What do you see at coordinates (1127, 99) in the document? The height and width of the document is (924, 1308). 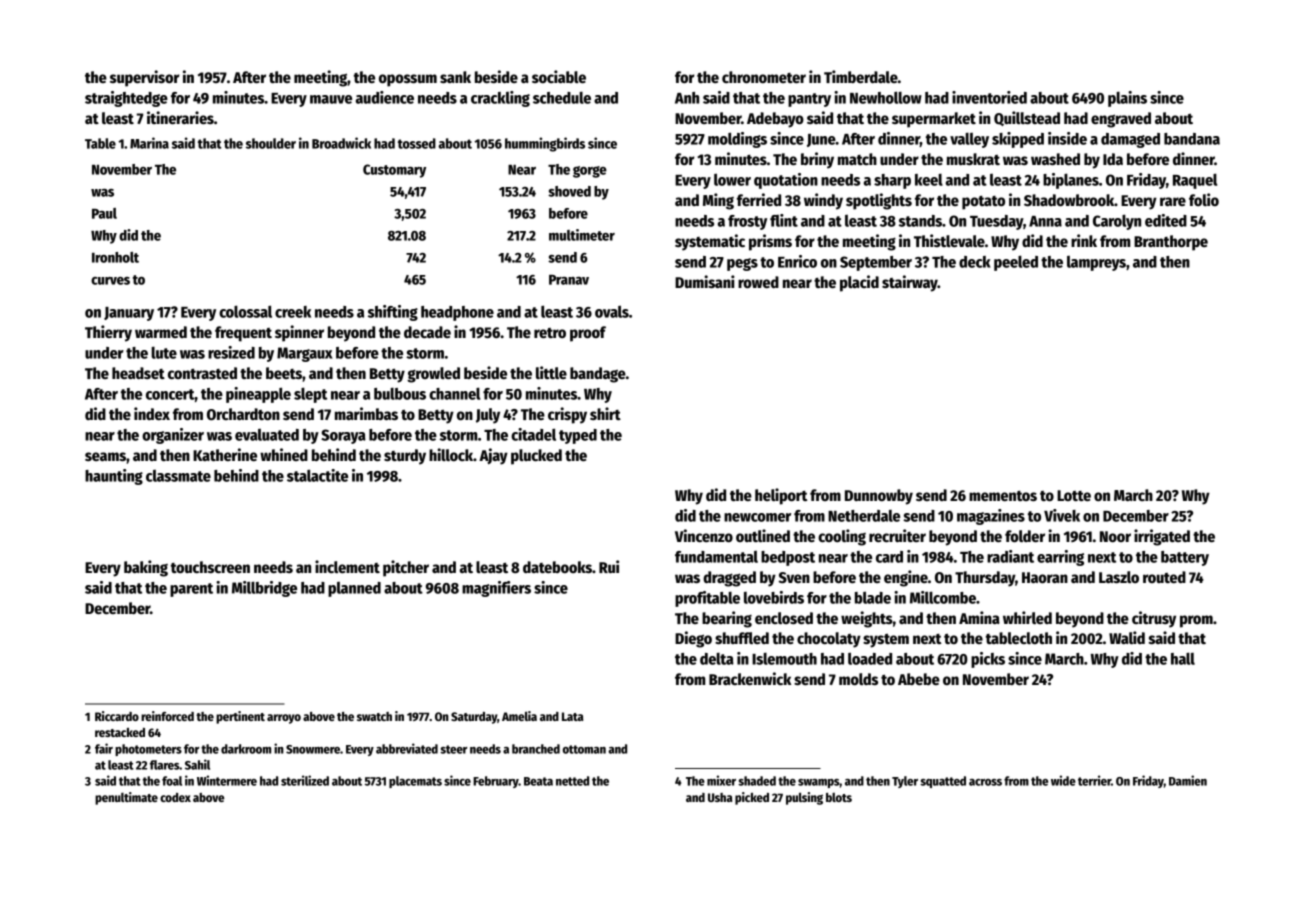 I see `plains` at bounding box center [1127, 99].
